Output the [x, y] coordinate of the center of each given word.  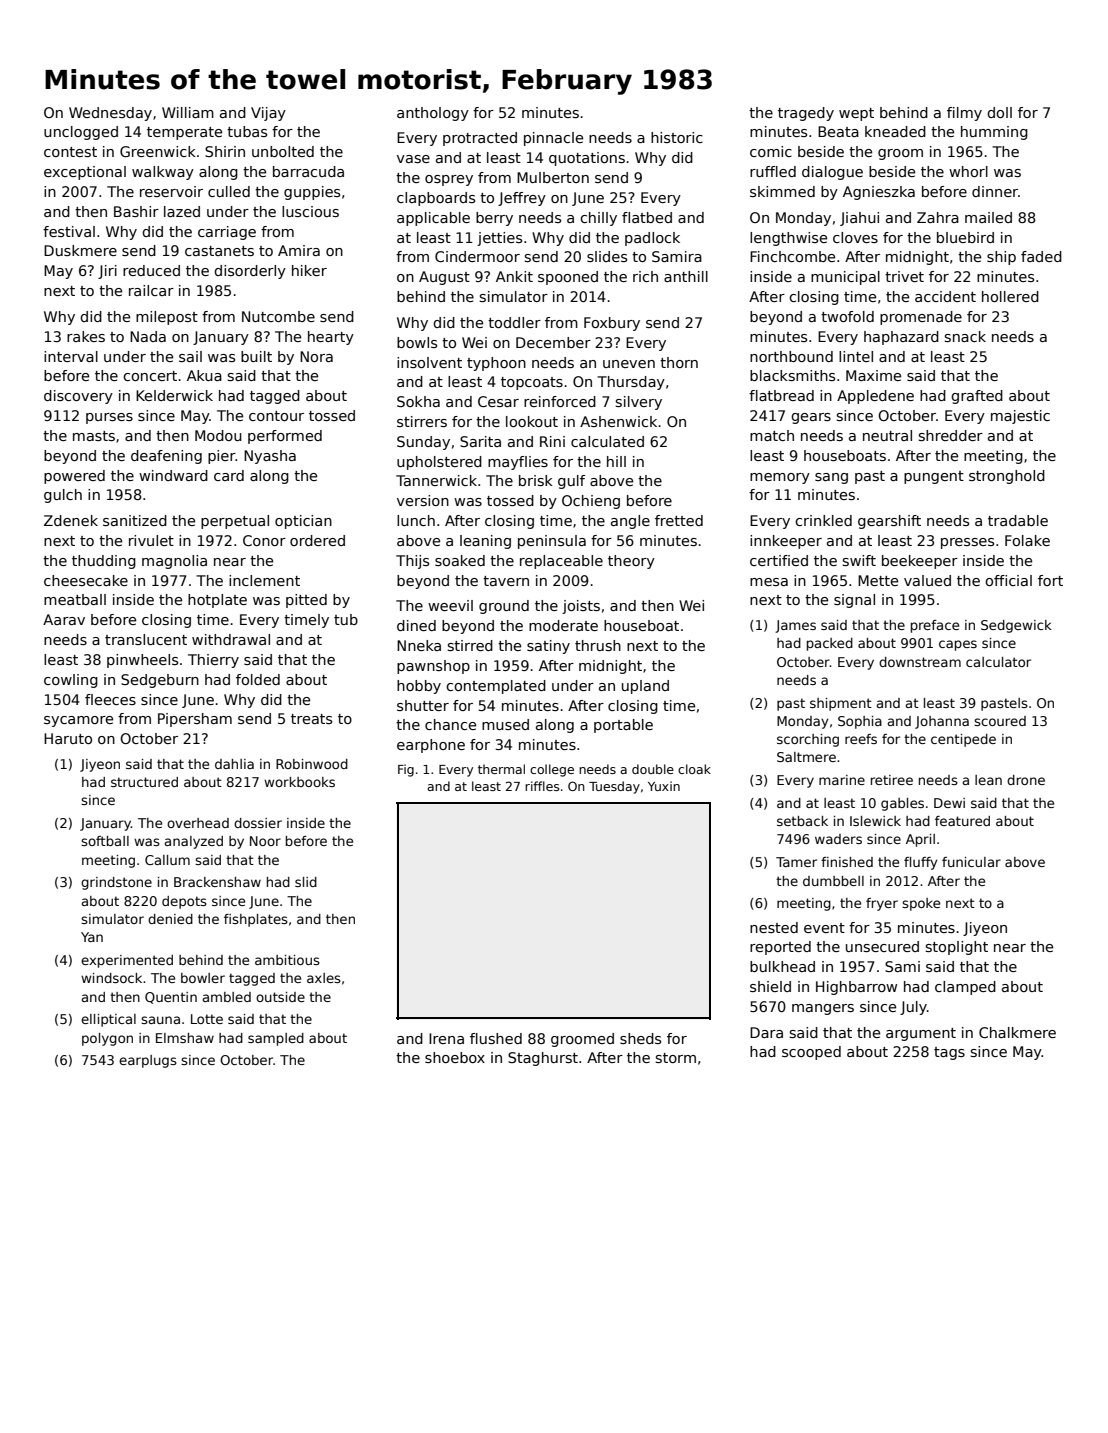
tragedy [806, 114]
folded [258, 679]
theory [631, 562]
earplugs [148, 1061]
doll [999, 112]
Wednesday [110, 114]
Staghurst [543, 1059]
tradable [1018, 520]
